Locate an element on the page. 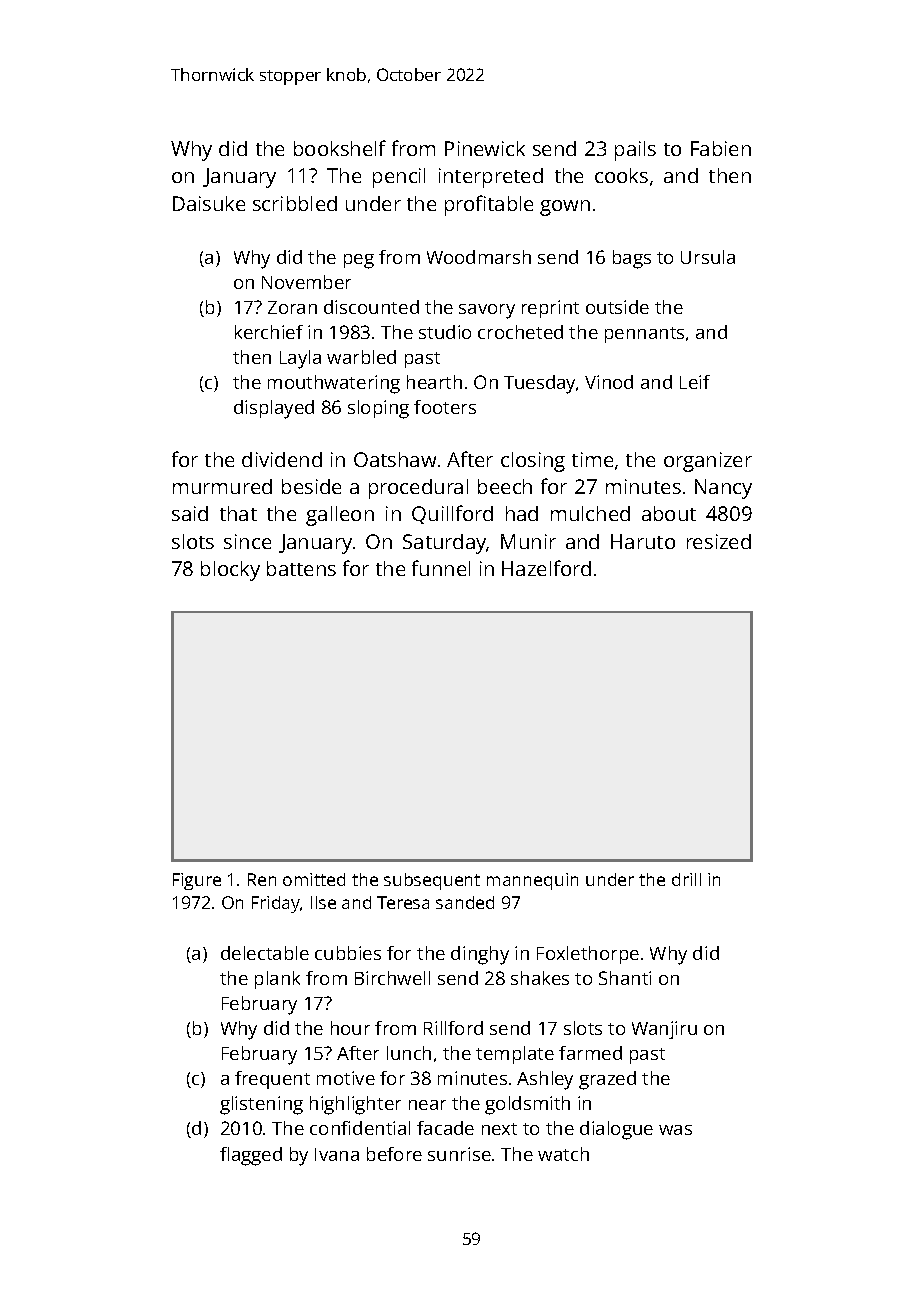 The height and width of the document is (1311, 924). funnel is located at coordinates (441, 568).
